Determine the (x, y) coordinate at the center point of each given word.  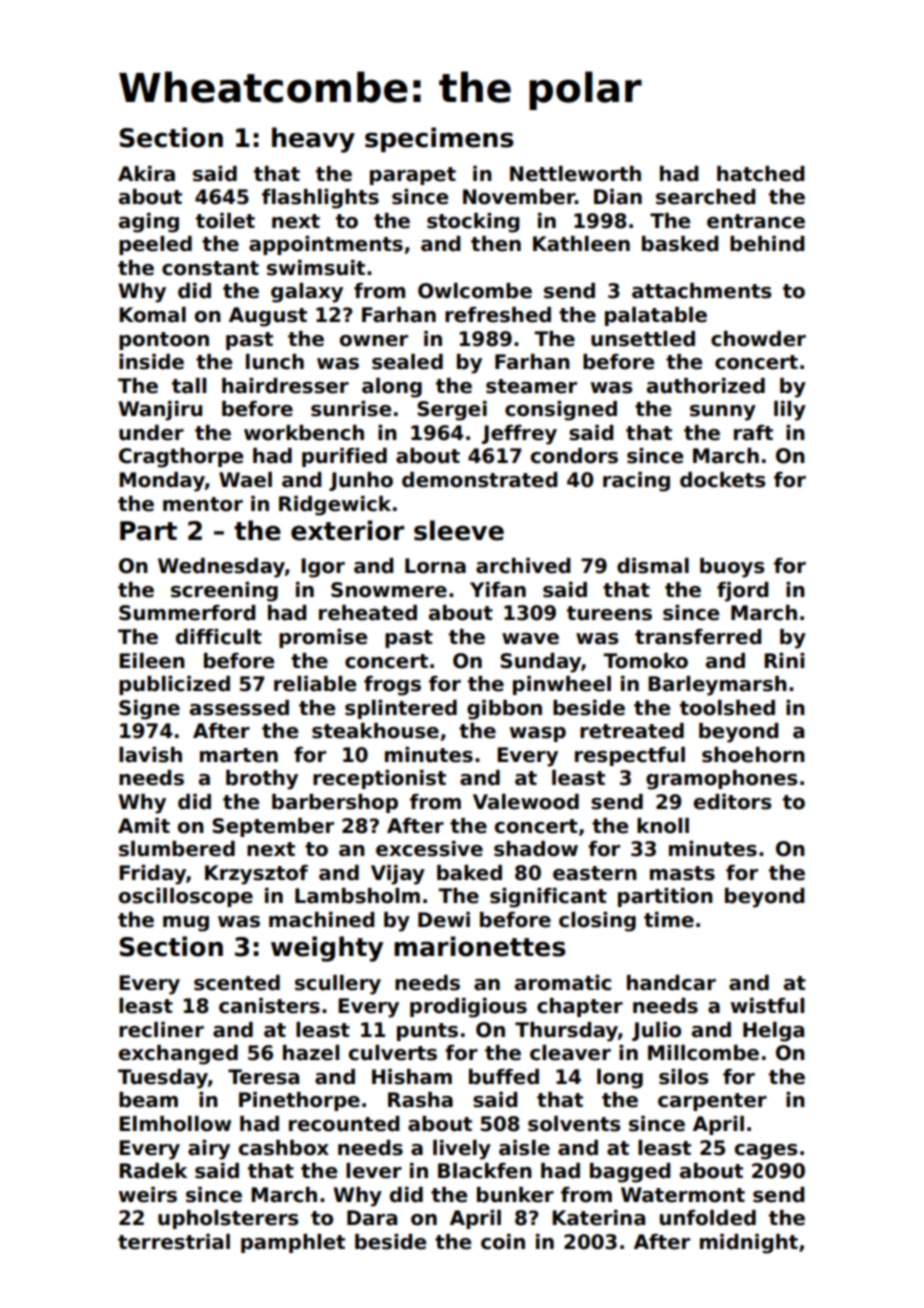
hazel (311, 1053)
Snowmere (389, 590)
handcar (671, 983)
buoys (732, 568)
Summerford (187, 613)
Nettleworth (575, 174)
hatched (761, 174)
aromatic (563, 983)
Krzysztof (256, 875)
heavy (313, 140)
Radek (153, 1171)
